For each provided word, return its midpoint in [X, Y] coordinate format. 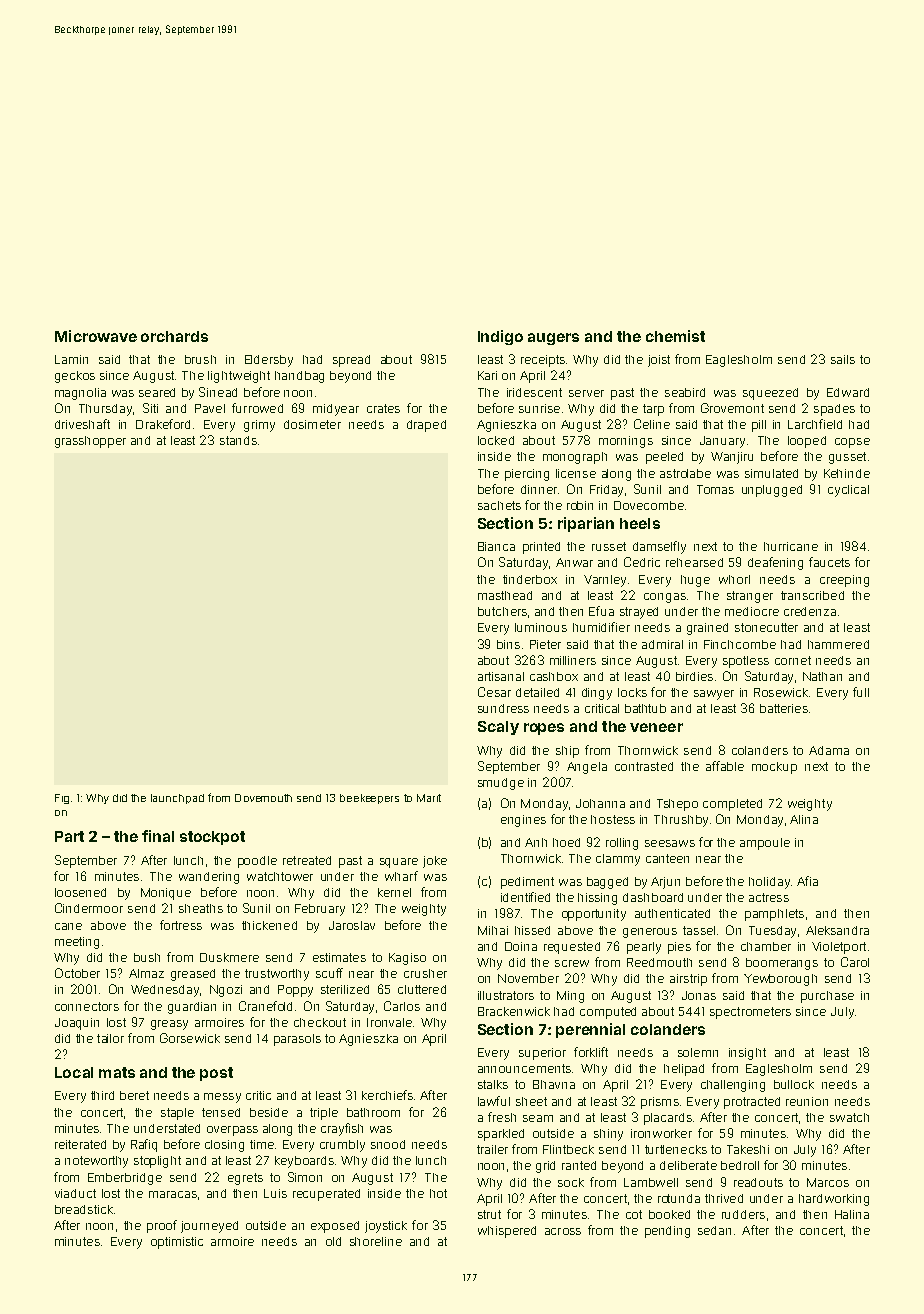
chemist [675, 336]
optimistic [177, 1243]
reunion [807, 1101]
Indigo [500, 337]
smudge [501, 784]
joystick [386, 1227]
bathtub [645, 708]
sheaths [201, 908]
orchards [174, 336]
